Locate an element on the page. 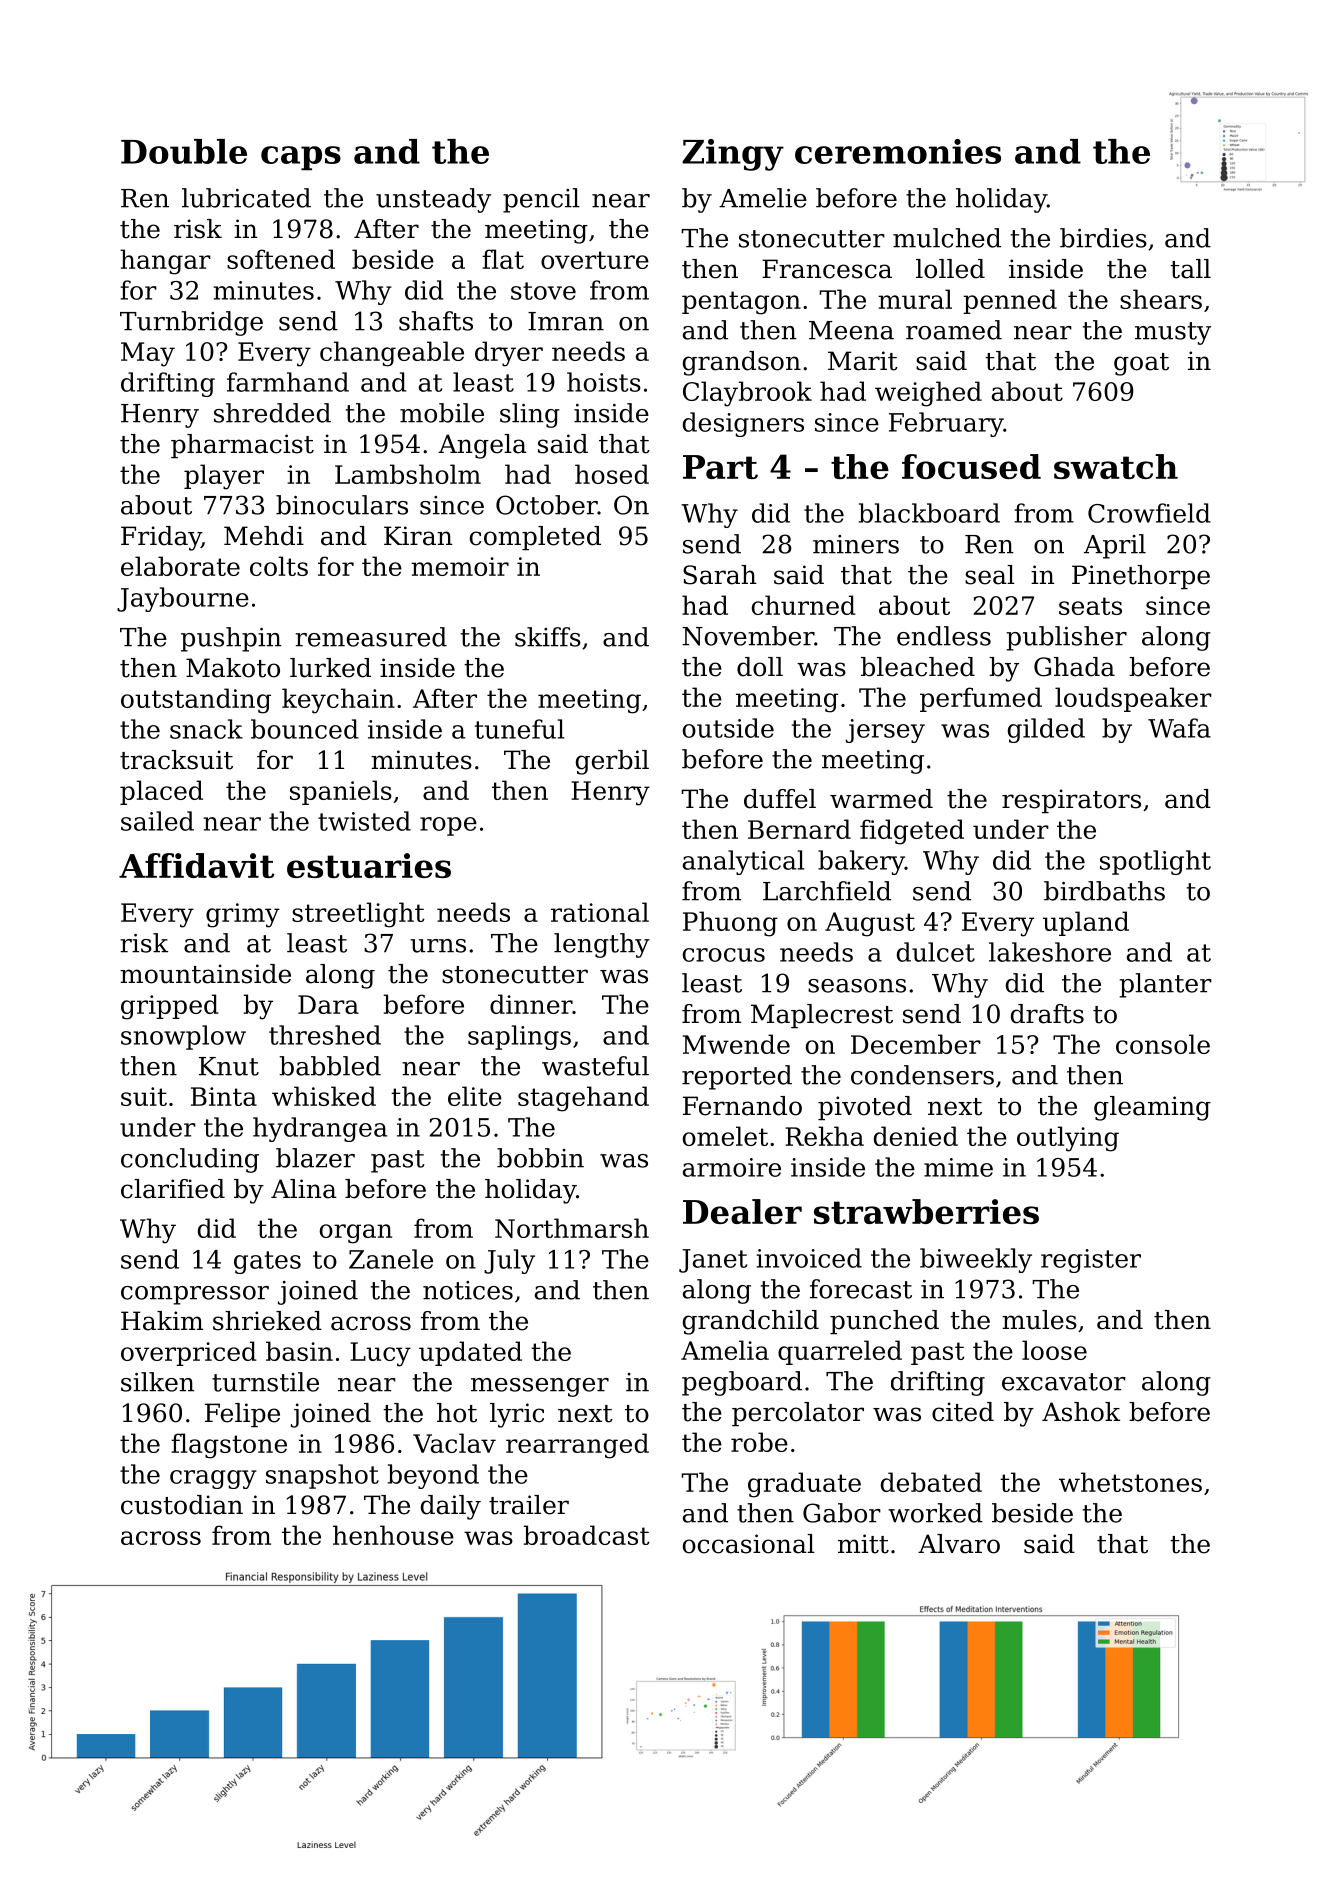  softened is located at coordinates (281, 259).
